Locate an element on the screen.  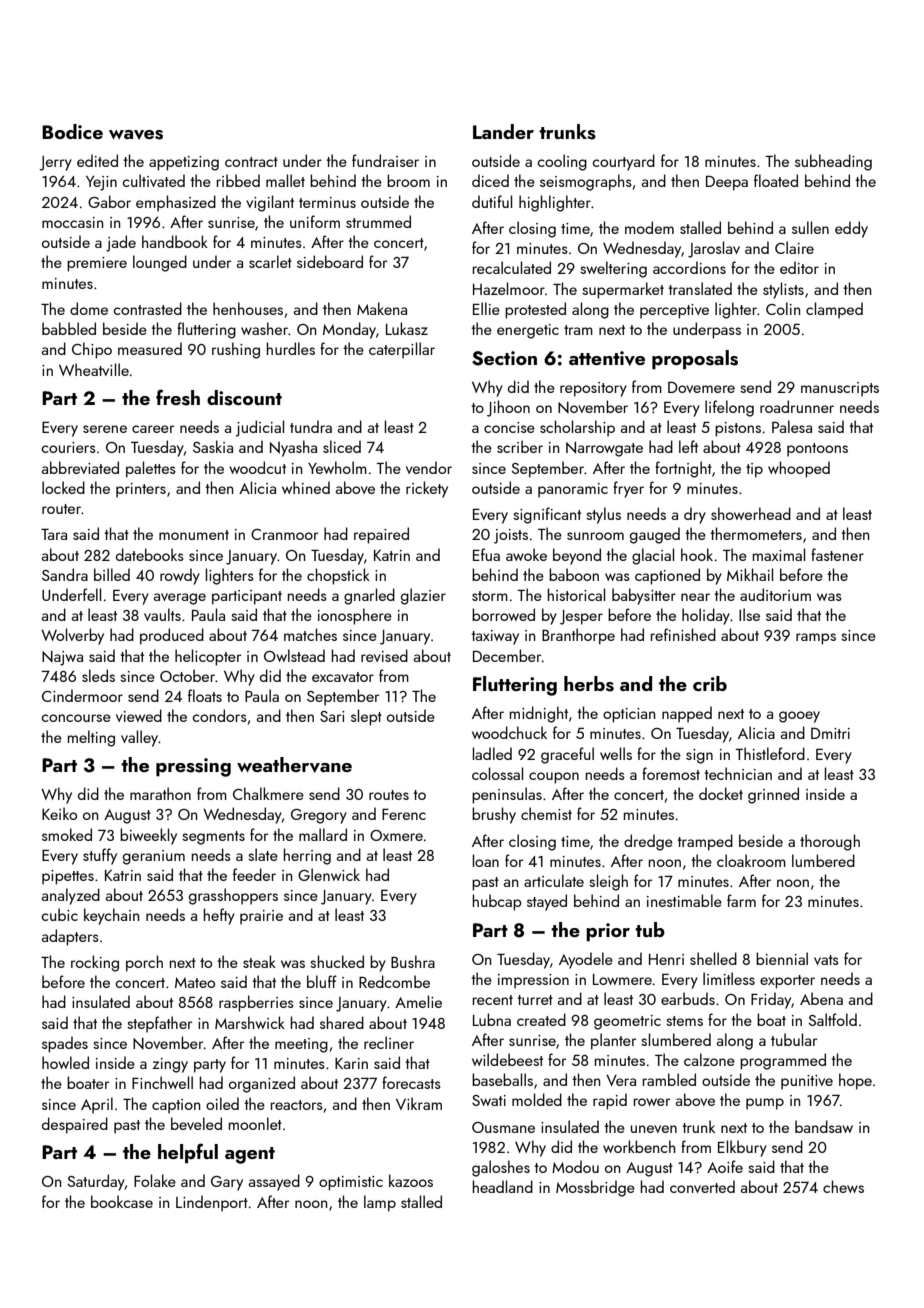
Lander is located at coordinates (503, 131).
